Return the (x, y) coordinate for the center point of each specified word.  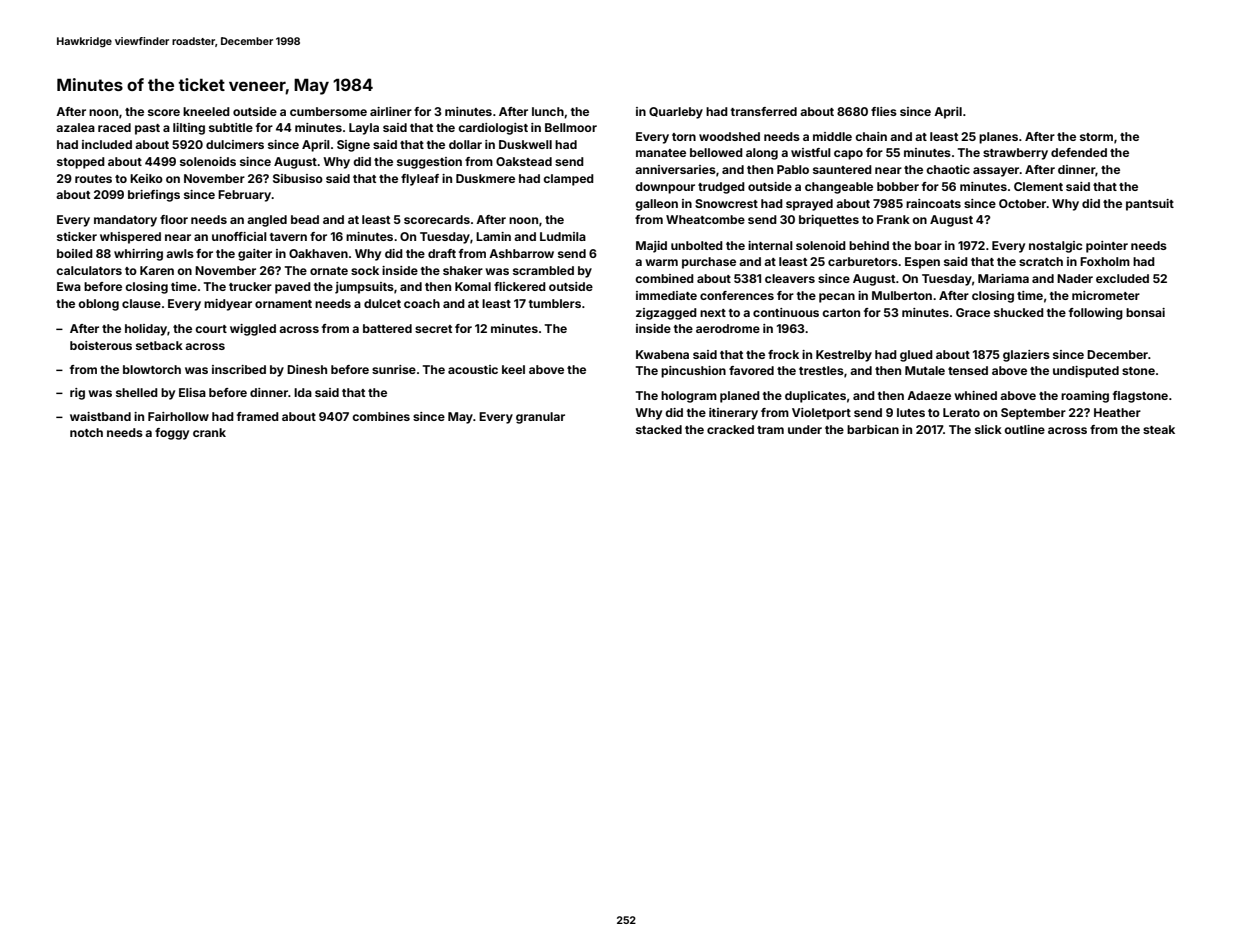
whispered (130, 238)
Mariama (1003, 278)
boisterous (101, 345)
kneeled (206, 111)
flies (884, 111)
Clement (1038, 186)
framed (258, 416)
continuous (786, 312)
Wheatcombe (705, 219)
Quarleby (676, 113)
